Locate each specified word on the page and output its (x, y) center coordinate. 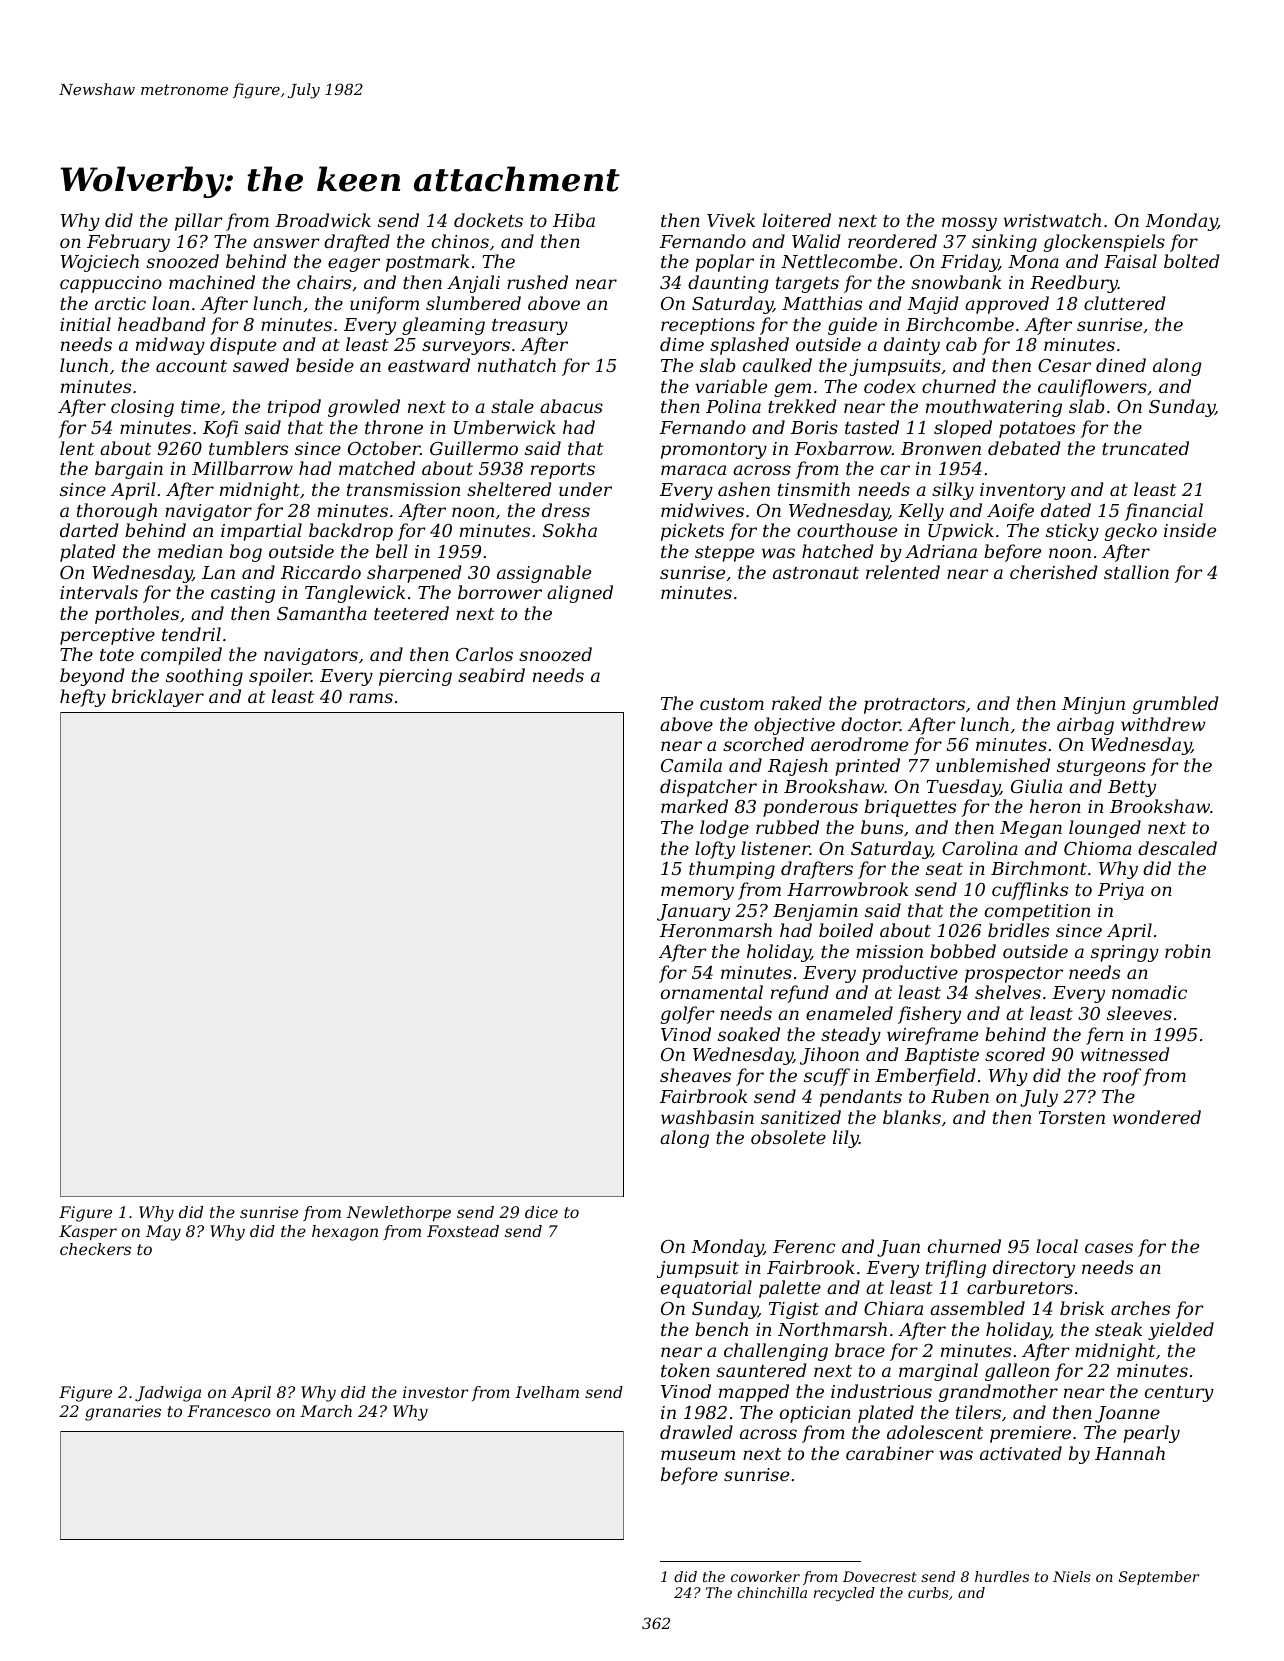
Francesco (229, 1411)
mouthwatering (994, 408)
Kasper (88, 1233)
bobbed (963, 951)
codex (889, 386)
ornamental (712, 992)
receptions (708, 326)
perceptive (107, 636)
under (585, 489)
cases (1109, 1248)
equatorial (706, 1289)
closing (142, 408)
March (326, 1411)
